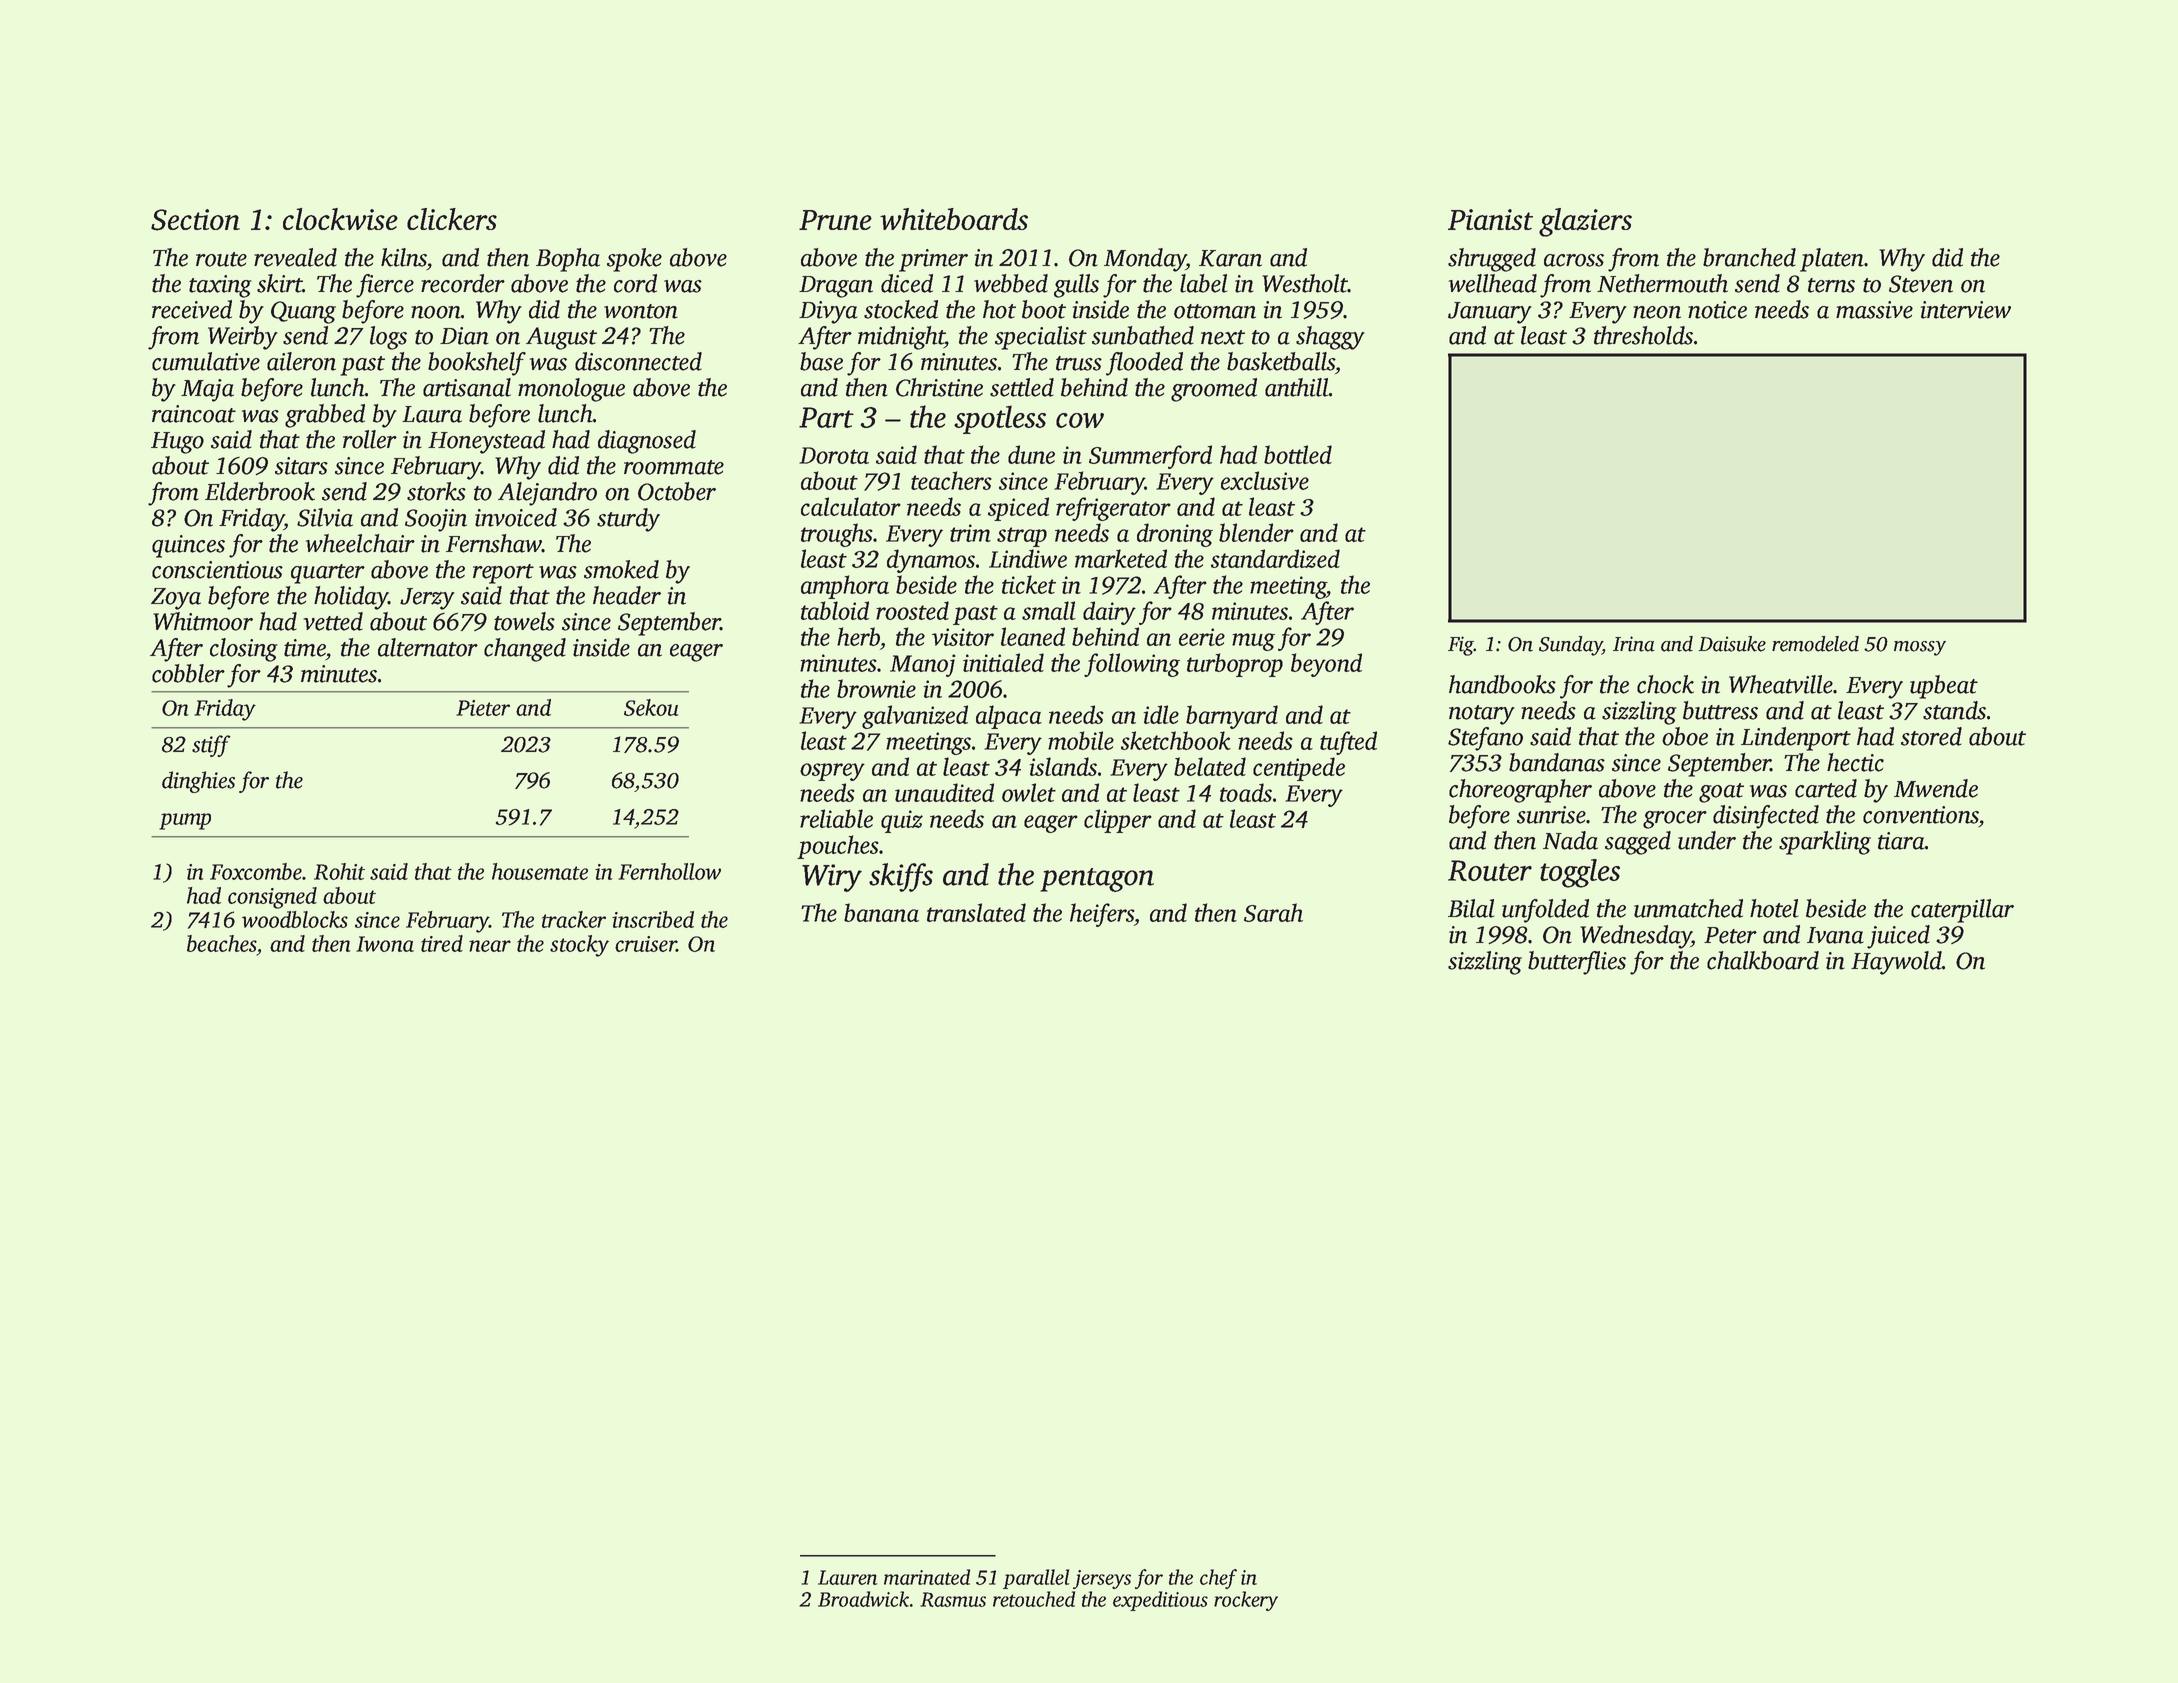 Image resolution: width=2178 pixels, height=1683 pixels. What do you see at coordinates (1246, 1601) in the image?
I see `rockery` at bounding box center [1246, 1601].
